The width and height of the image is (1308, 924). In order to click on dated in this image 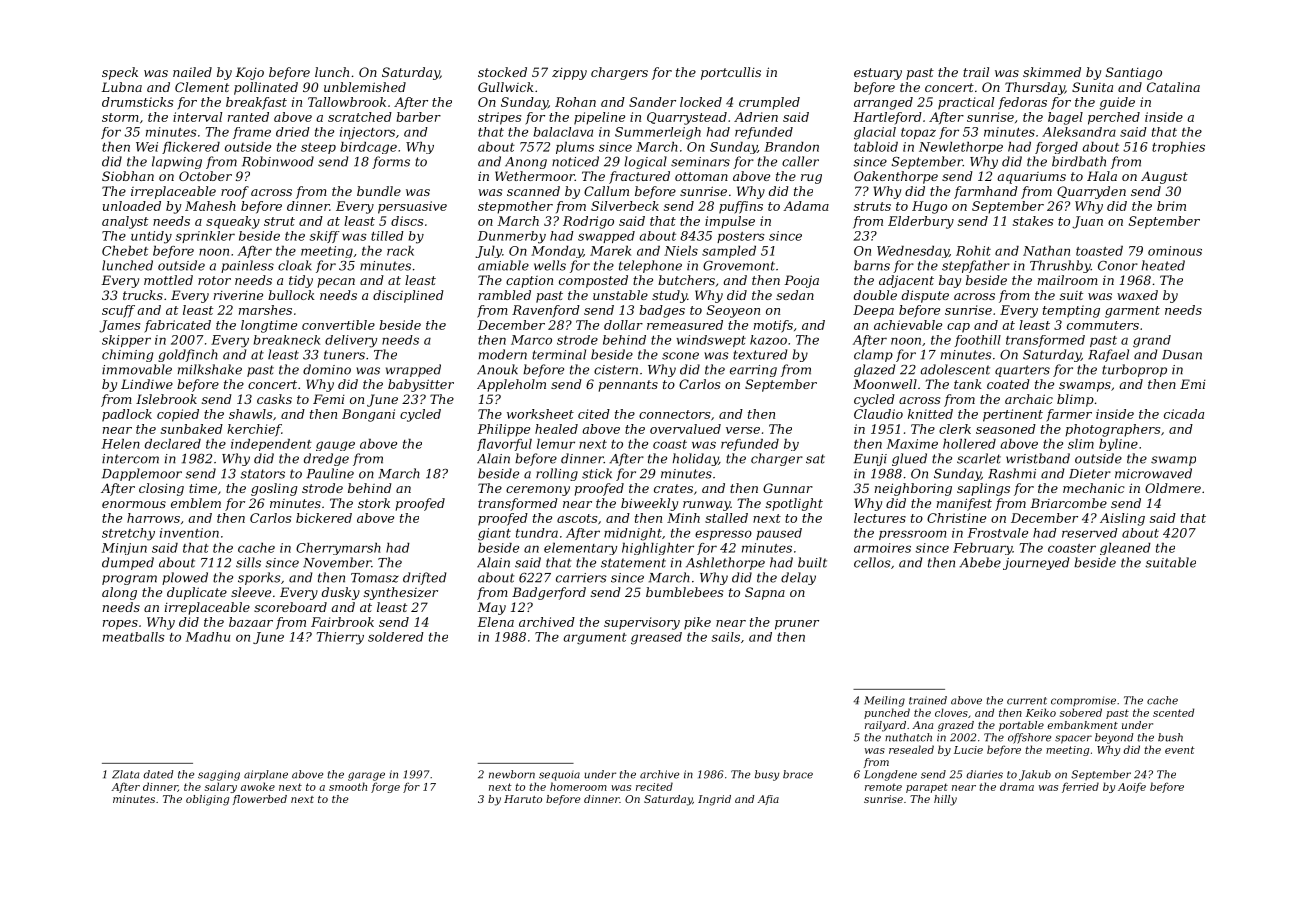, I will do `click(158, 774)`.
